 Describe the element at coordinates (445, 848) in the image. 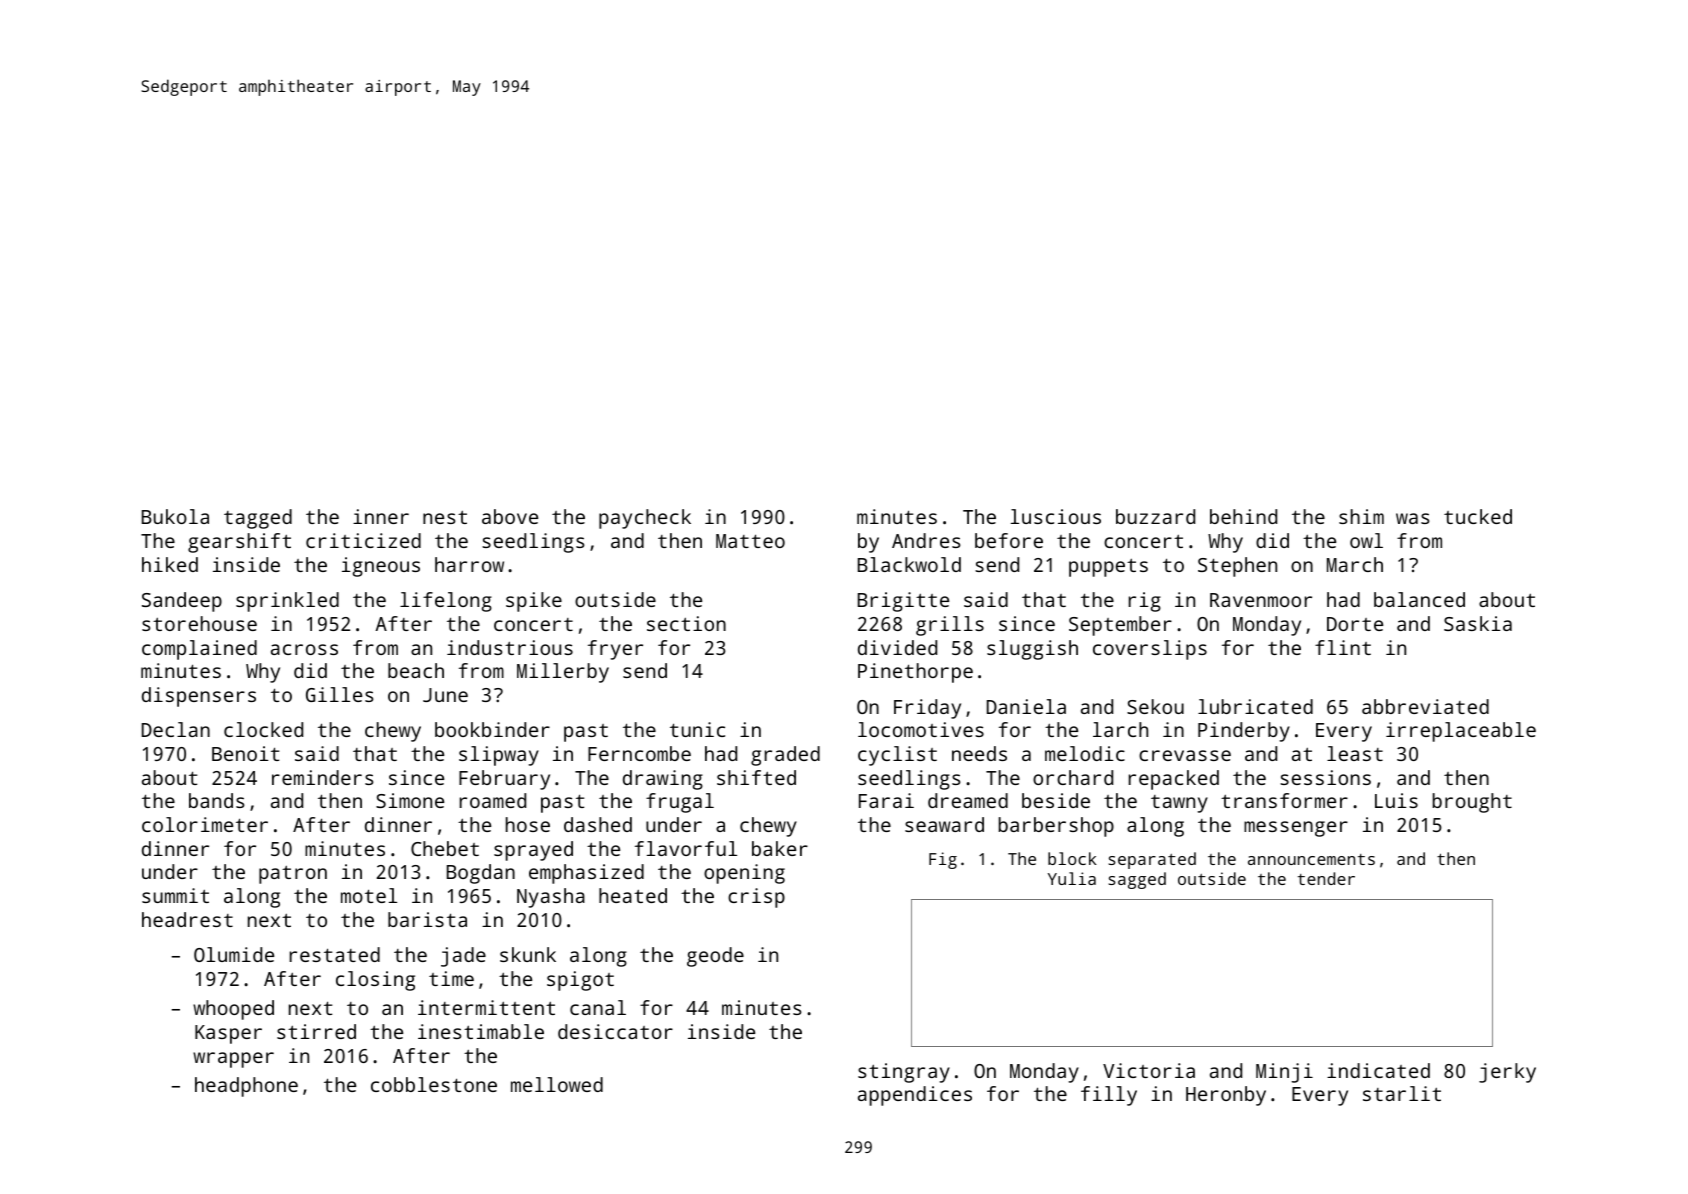

I see `Chebet` at that location.
